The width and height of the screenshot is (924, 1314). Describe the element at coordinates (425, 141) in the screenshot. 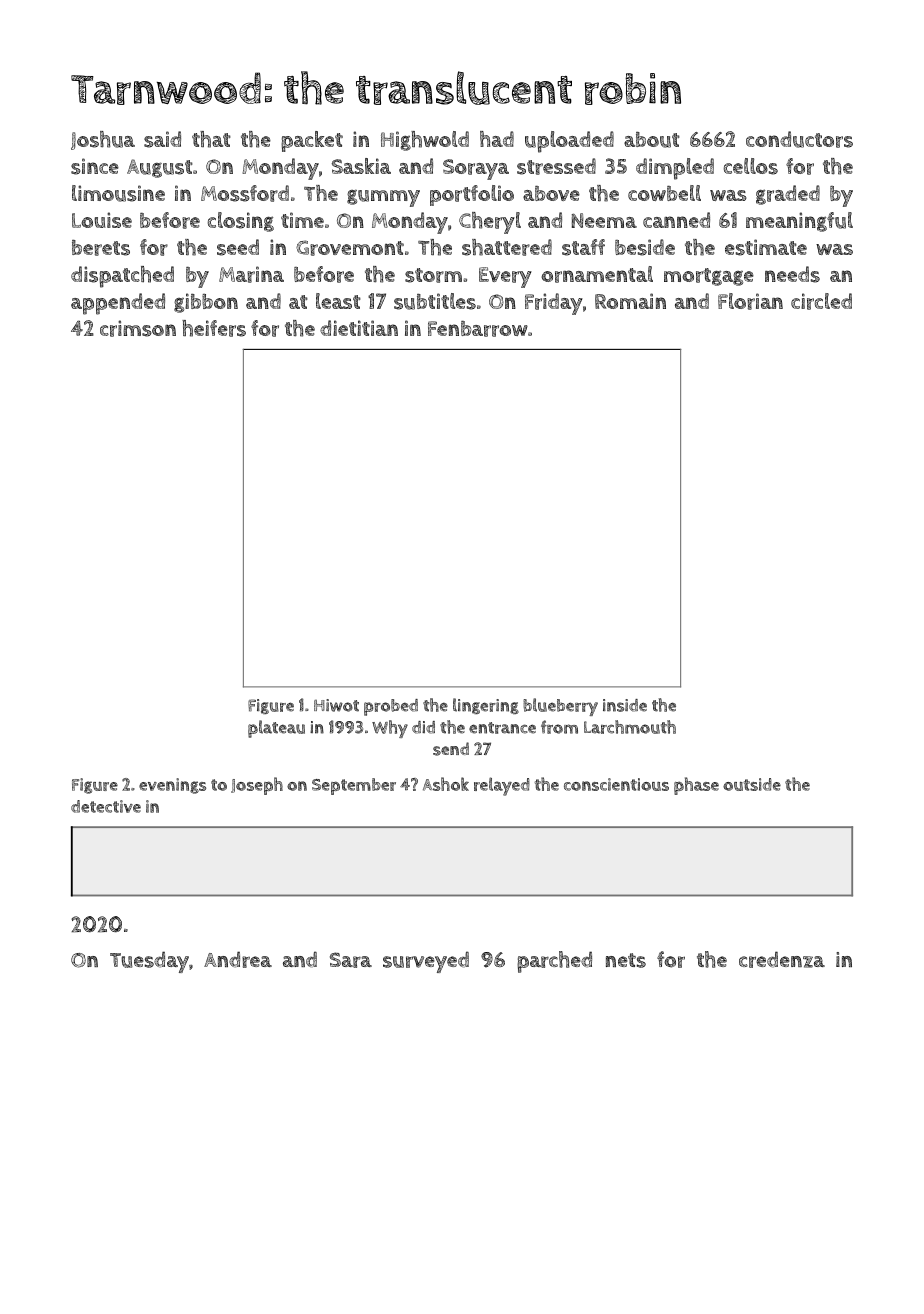

I see `Highwold` at that location.
